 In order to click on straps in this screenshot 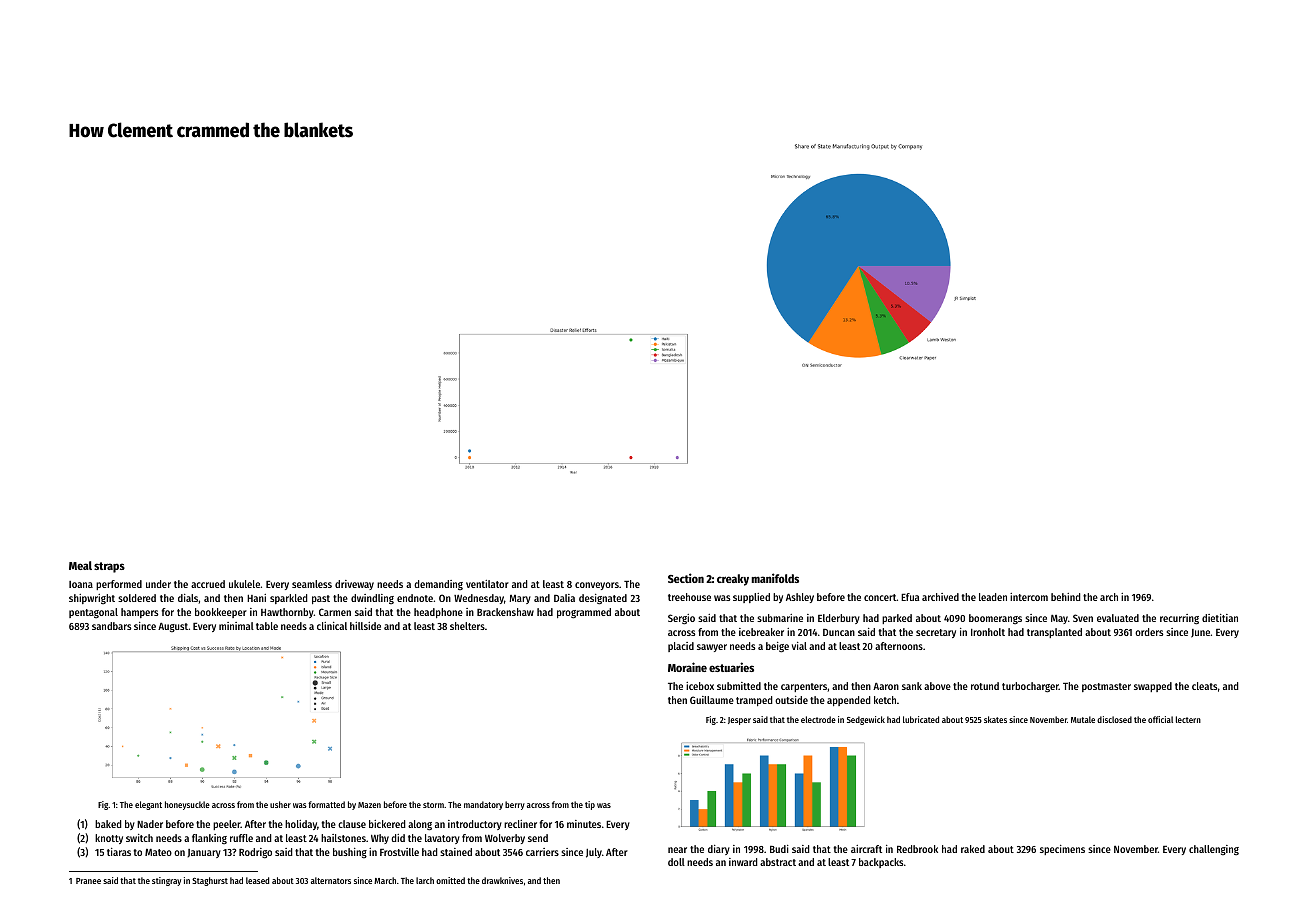, I will do `click(109, 567)`.
